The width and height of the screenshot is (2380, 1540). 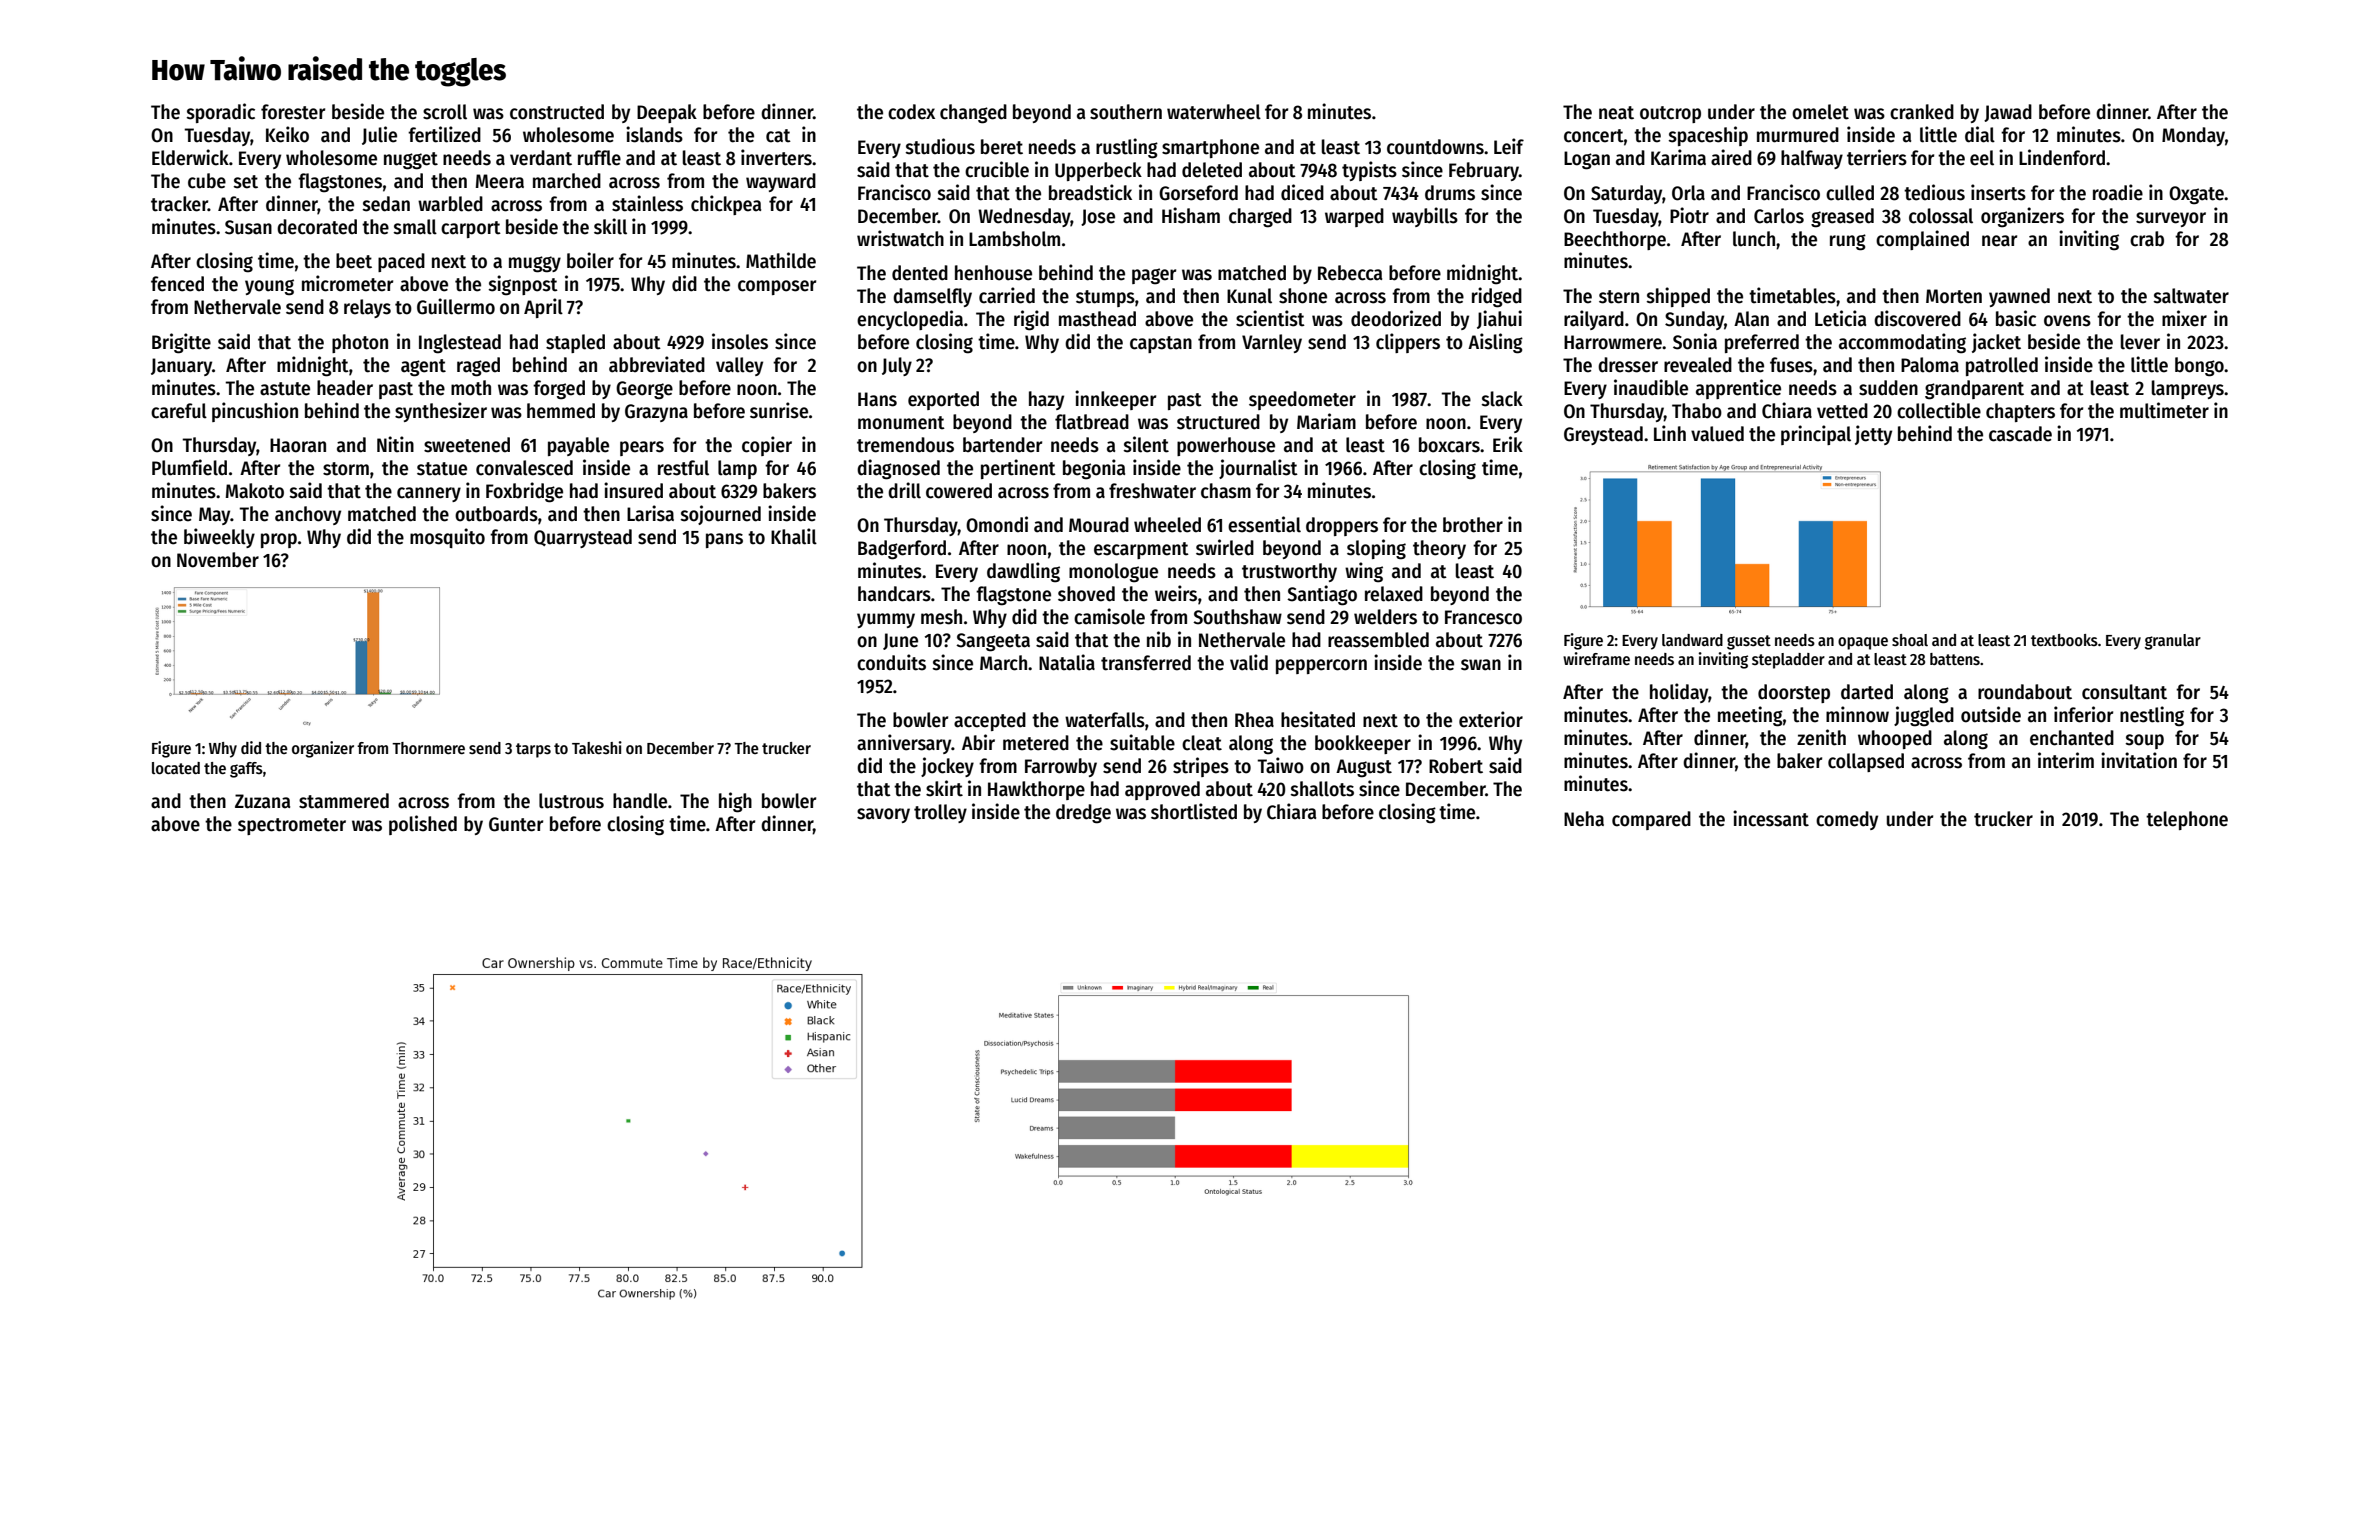 What do you see at coordinates (900, 238) in the screenshot?
I see `wristwatch` at bounding box center [900, 238].
